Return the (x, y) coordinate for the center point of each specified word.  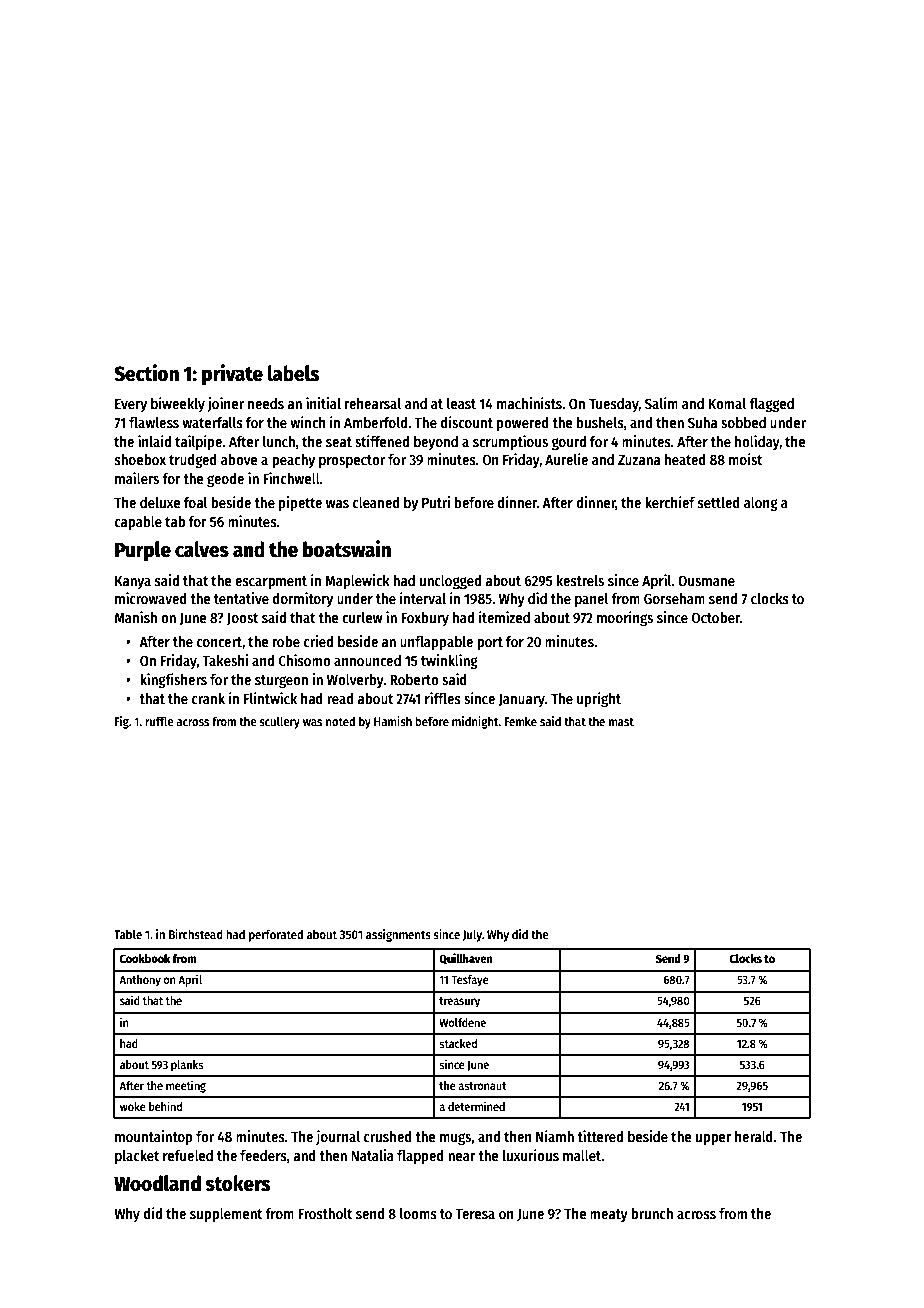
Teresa (475, 1214)
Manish (136, 617)
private (232, 375)
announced (367, 660)
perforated (276, 935)
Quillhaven (465, 959)
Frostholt (325, 1213)
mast (621, 722)
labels (293, 373)
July (472, 935)
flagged (771, 405)
